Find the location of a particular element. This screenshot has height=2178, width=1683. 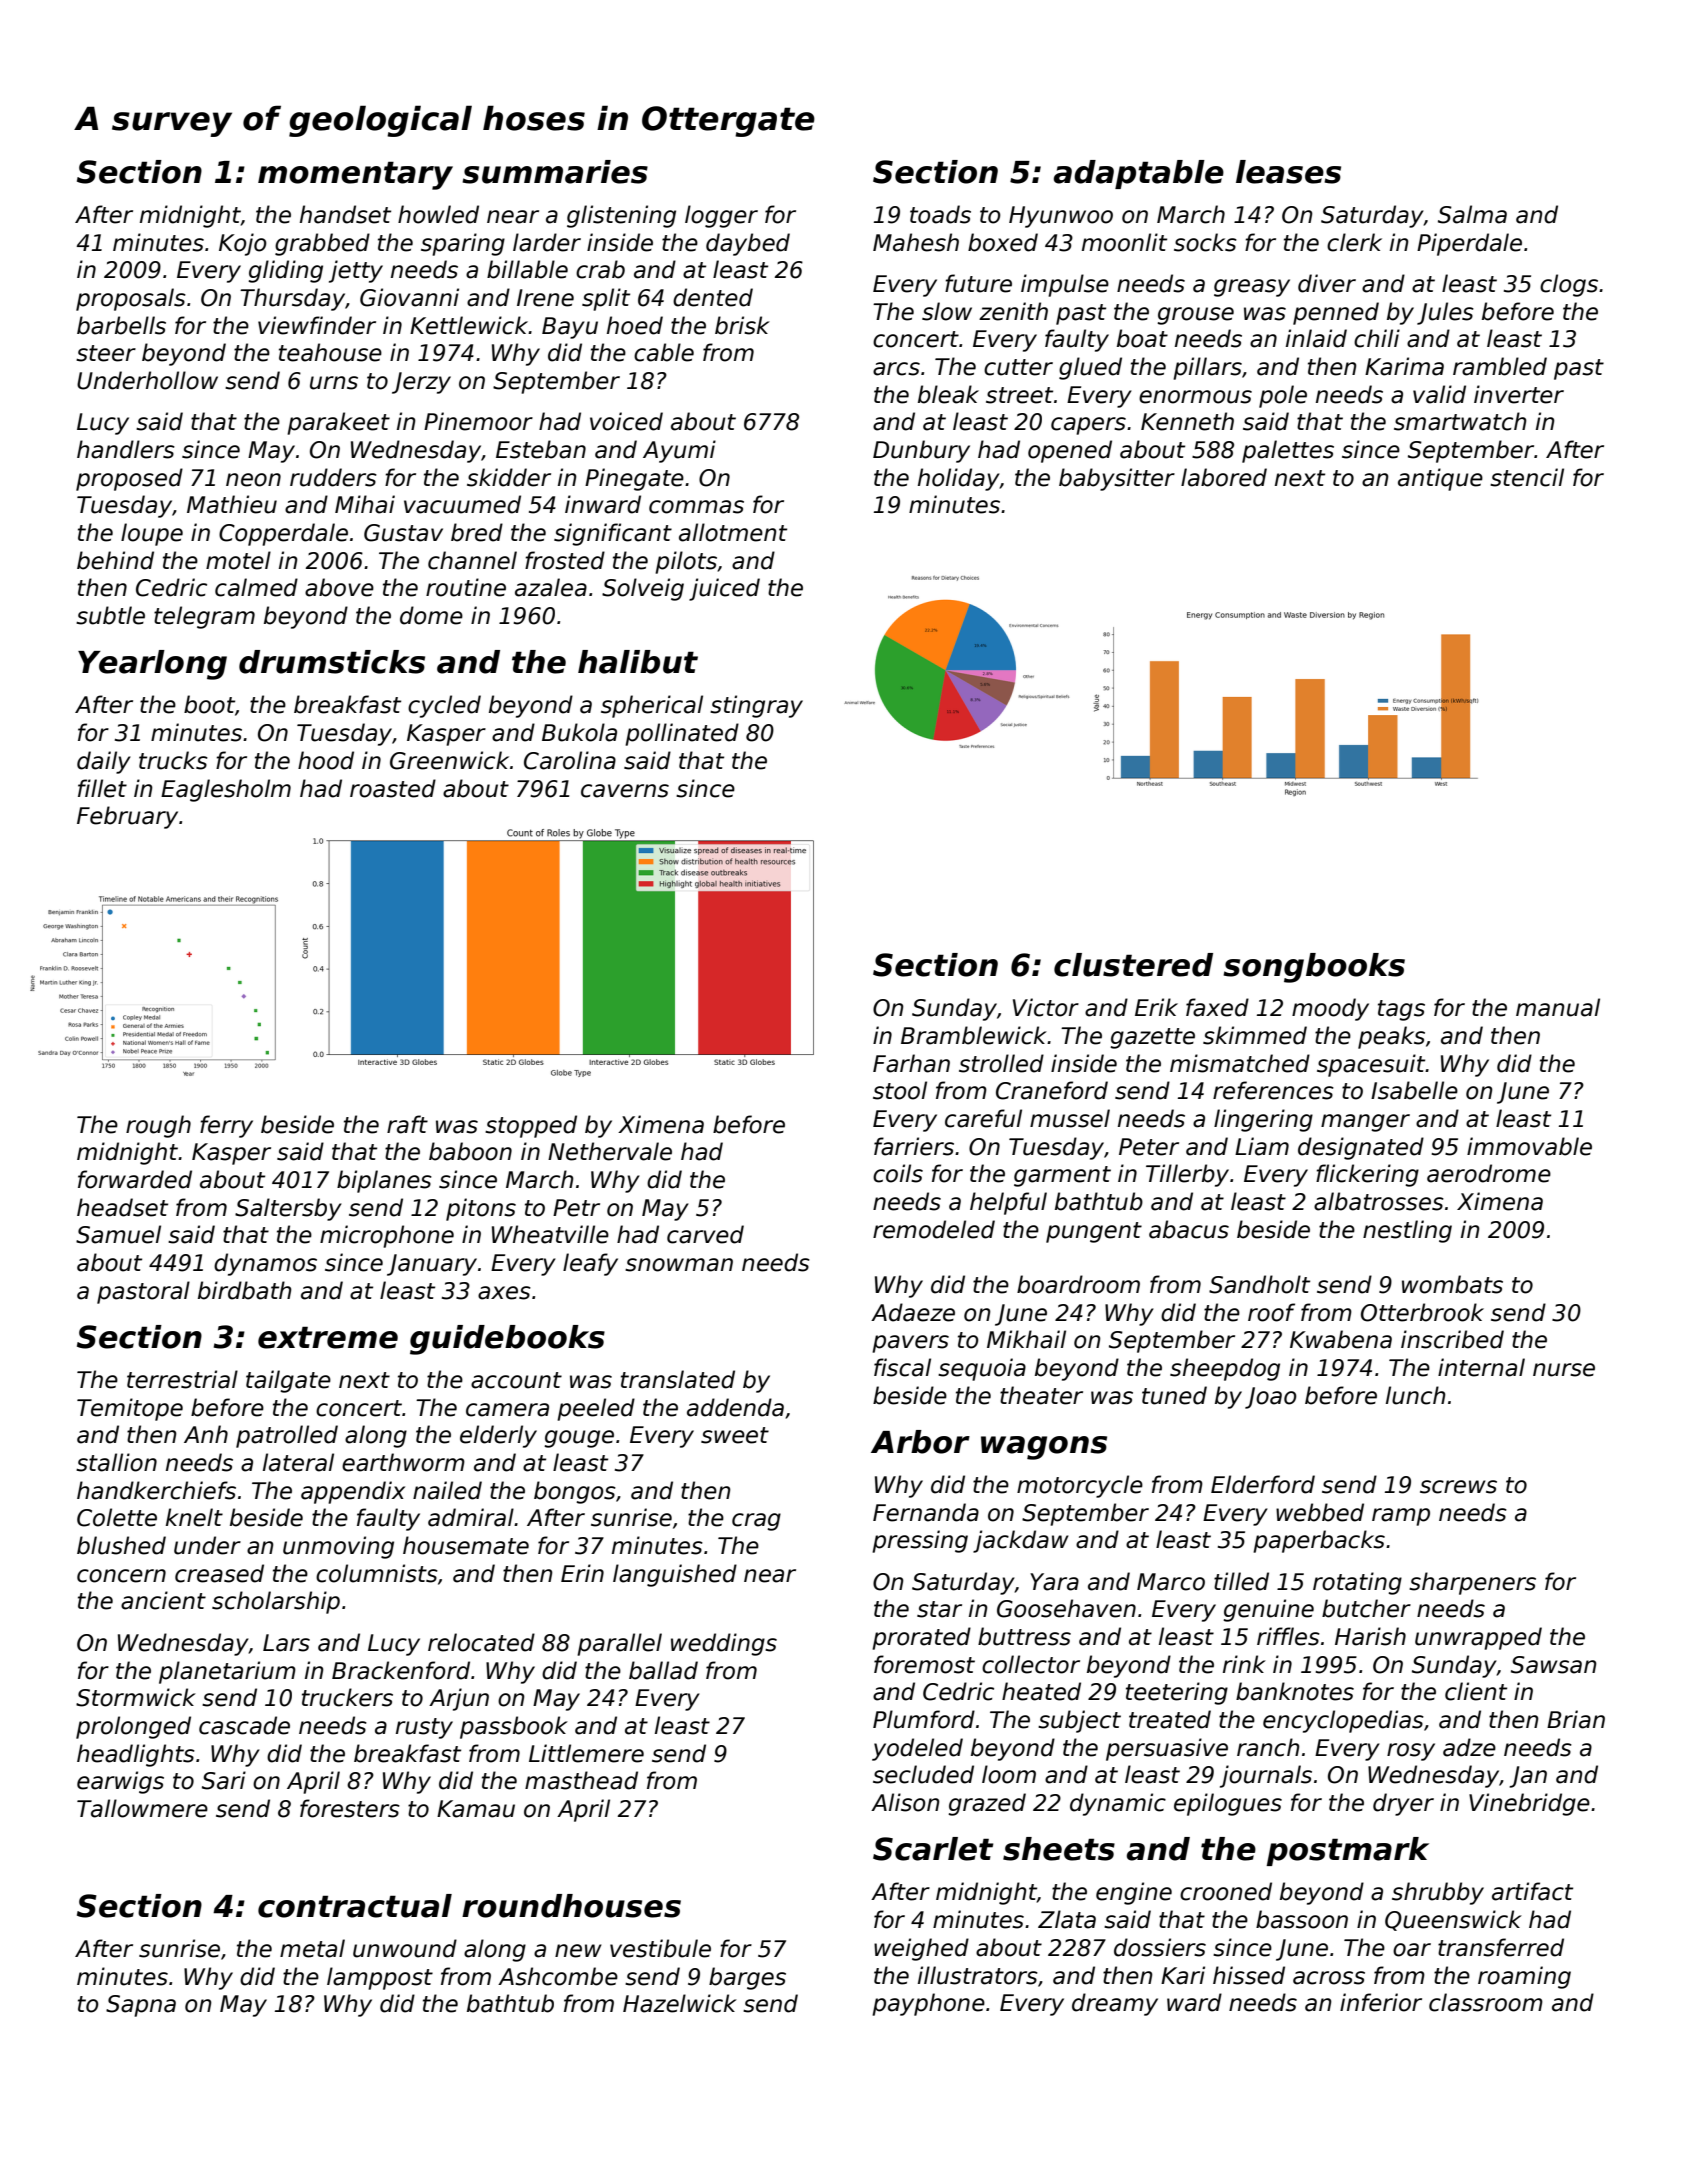

internal is located at coordinates (1481, 1367).
